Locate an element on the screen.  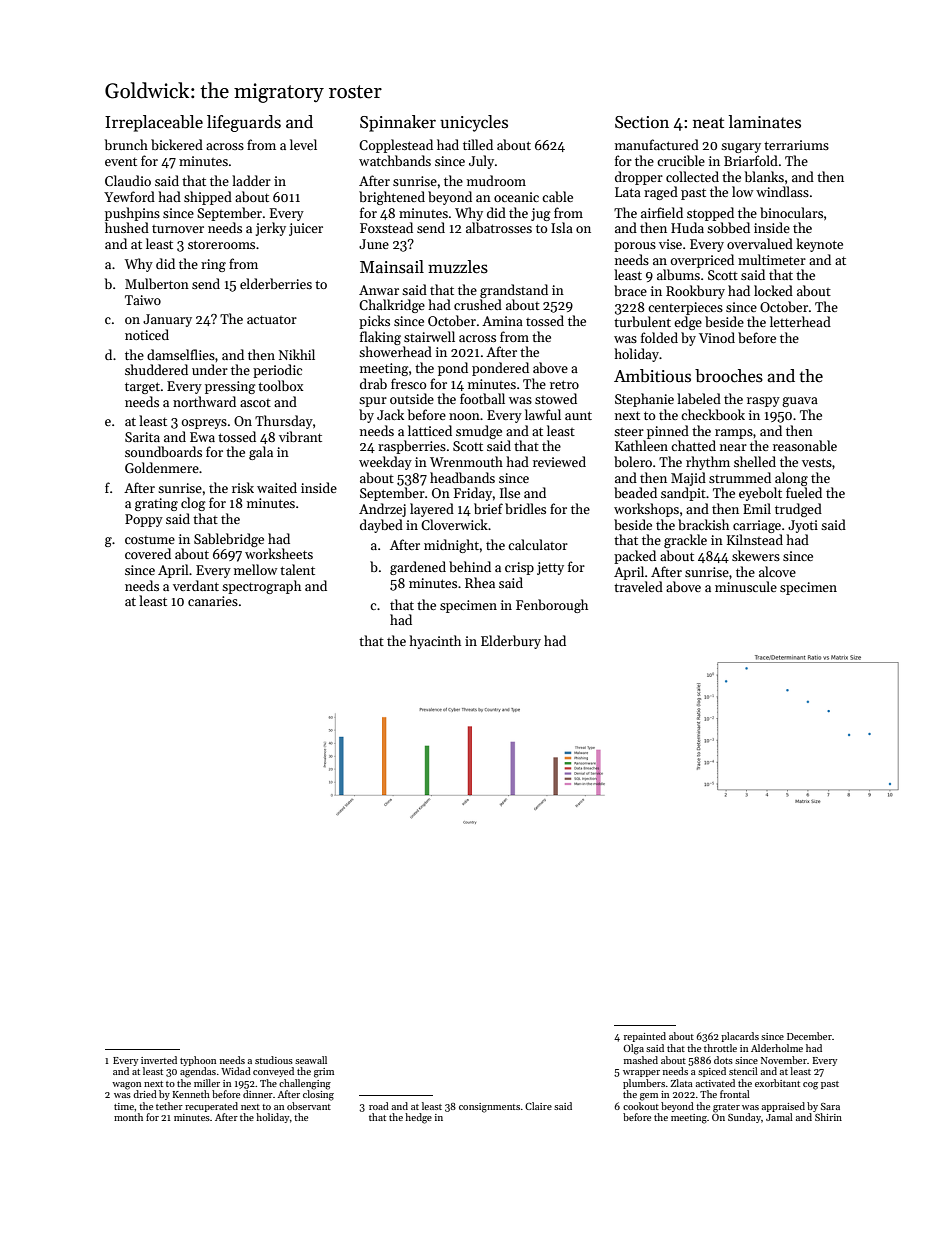
placards is located at coordinates (740, 1037).
